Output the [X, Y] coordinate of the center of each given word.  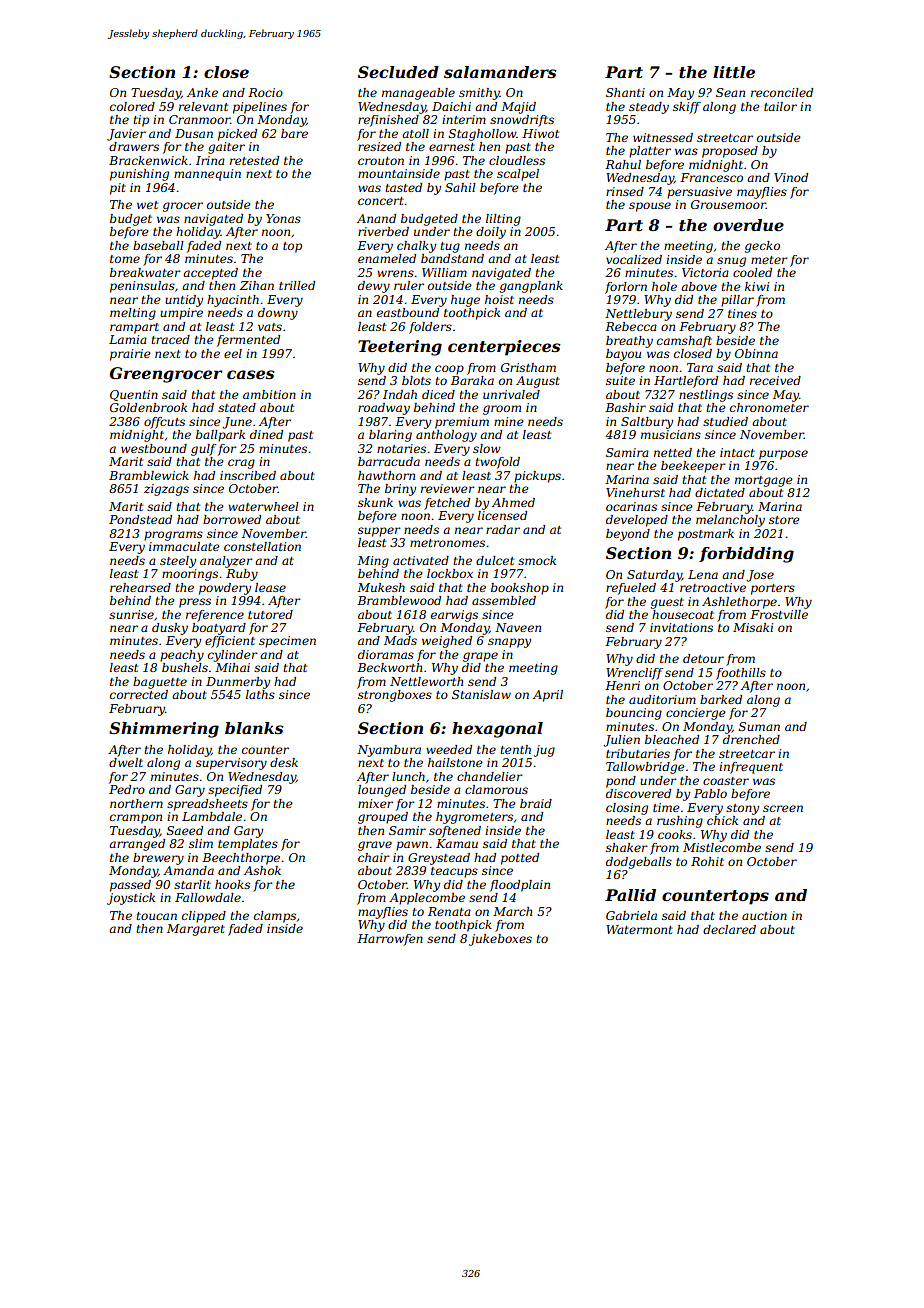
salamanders [500, 72]
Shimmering [164, 730]
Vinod [791, 177]
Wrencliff [634, 674]
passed [130, 886]
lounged [382, 791]
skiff [687, 108]
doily [491, 233]
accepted [210, 274]
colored [132, 106]
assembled [504, 600]
